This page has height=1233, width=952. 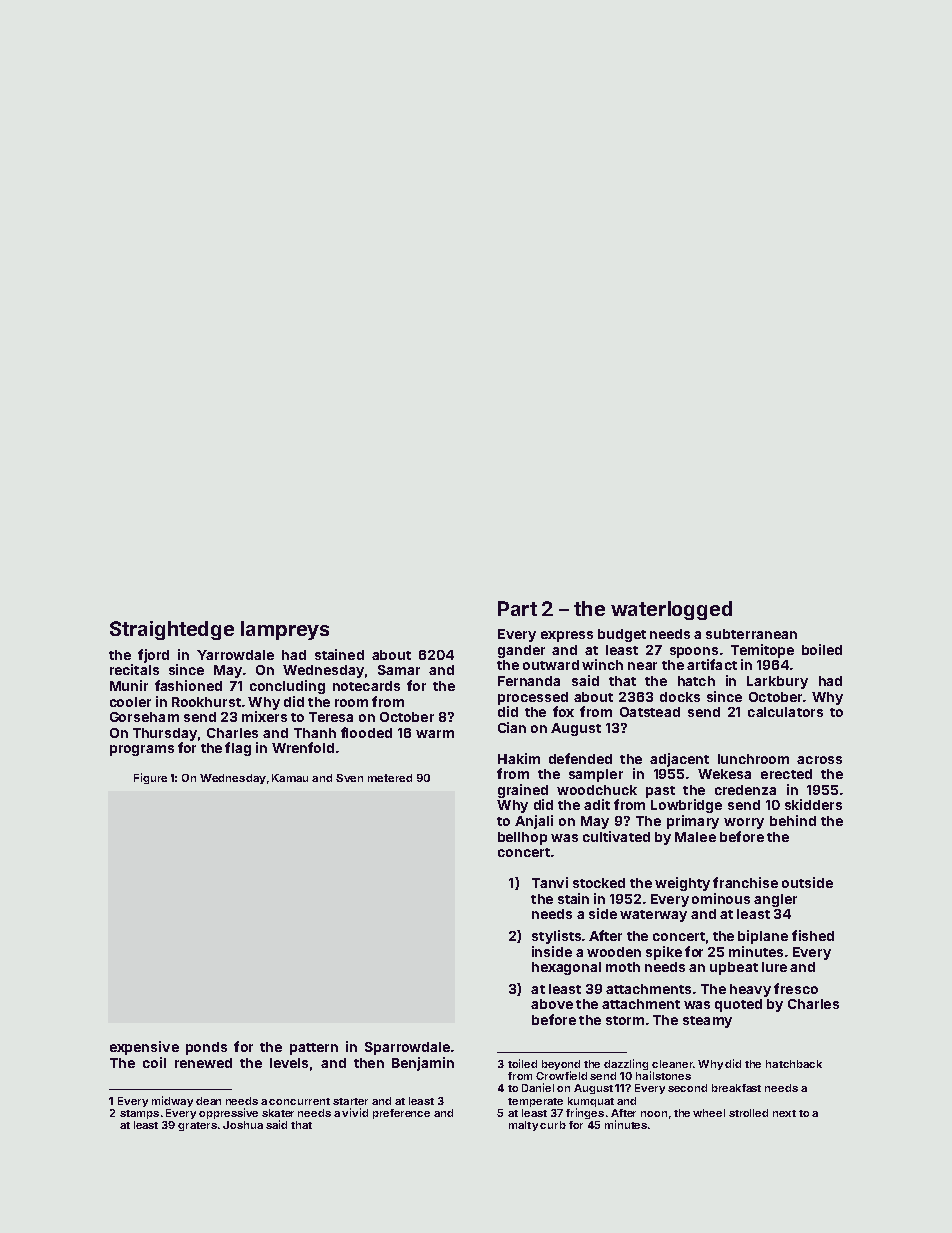 I want to click on temperate, so click(x=535, y=1102).
